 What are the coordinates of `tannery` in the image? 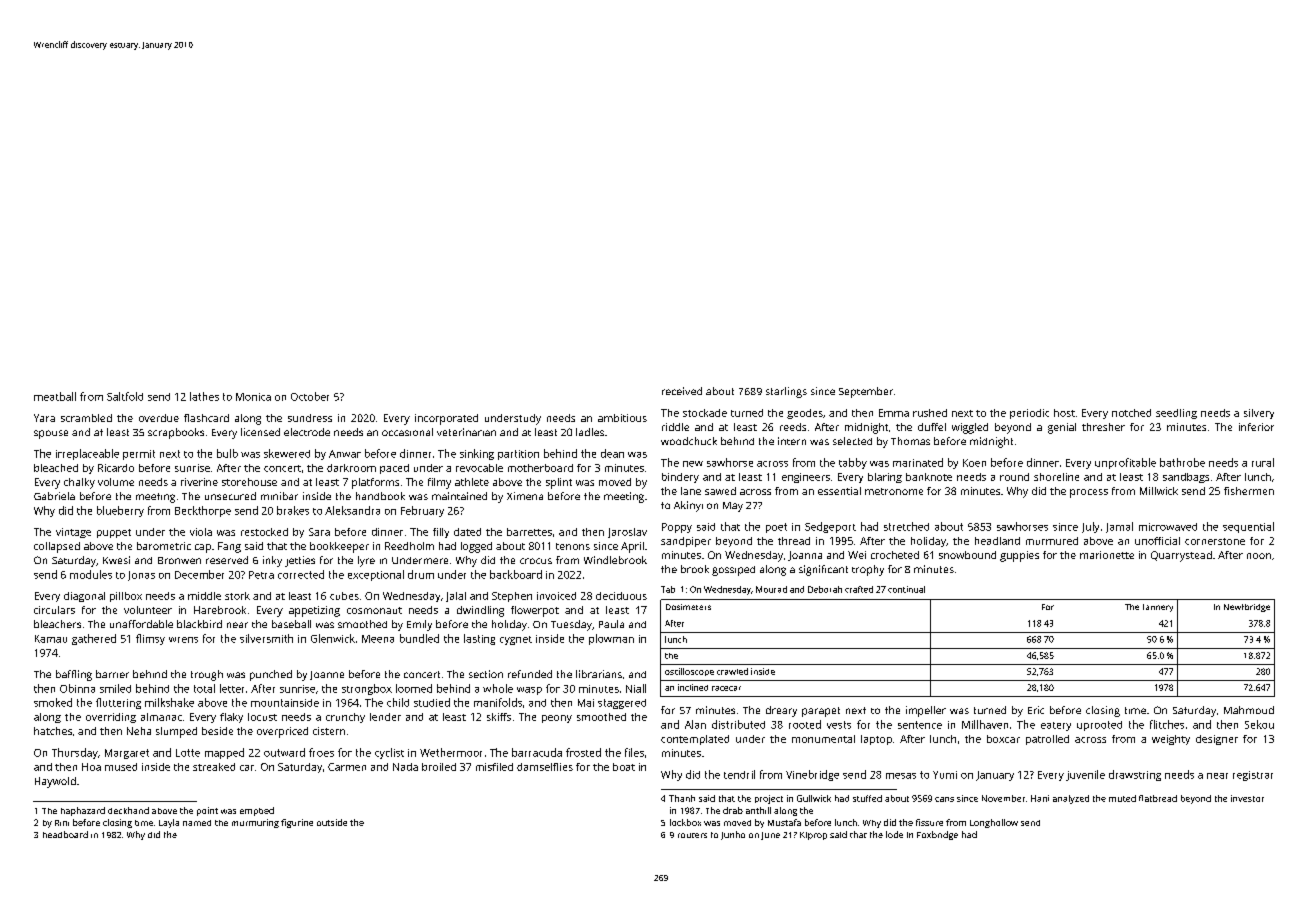 It's located at (1158, 608).
